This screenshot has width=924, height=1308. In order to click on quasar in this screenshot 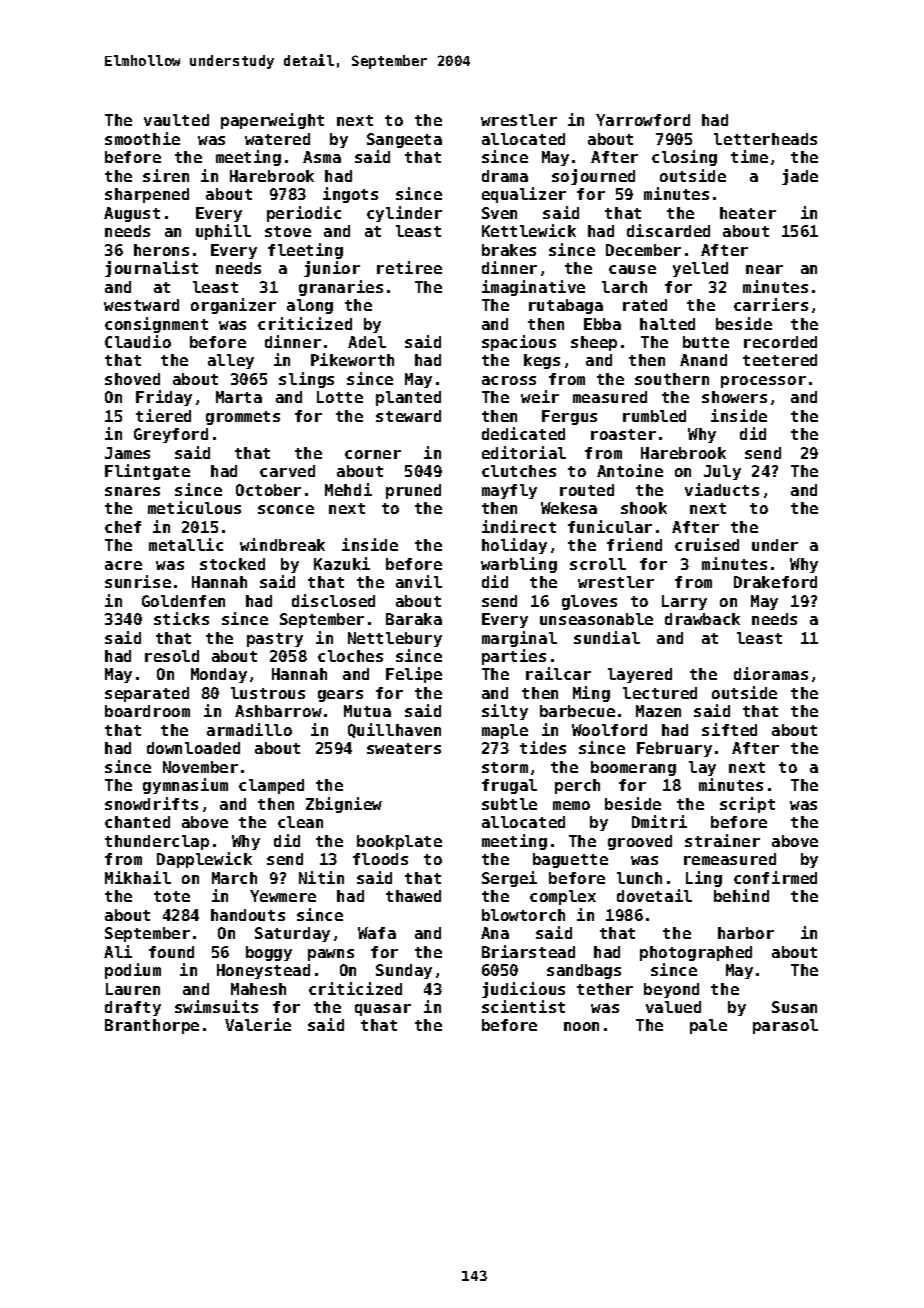, I will do `click(383, 1010)`.
